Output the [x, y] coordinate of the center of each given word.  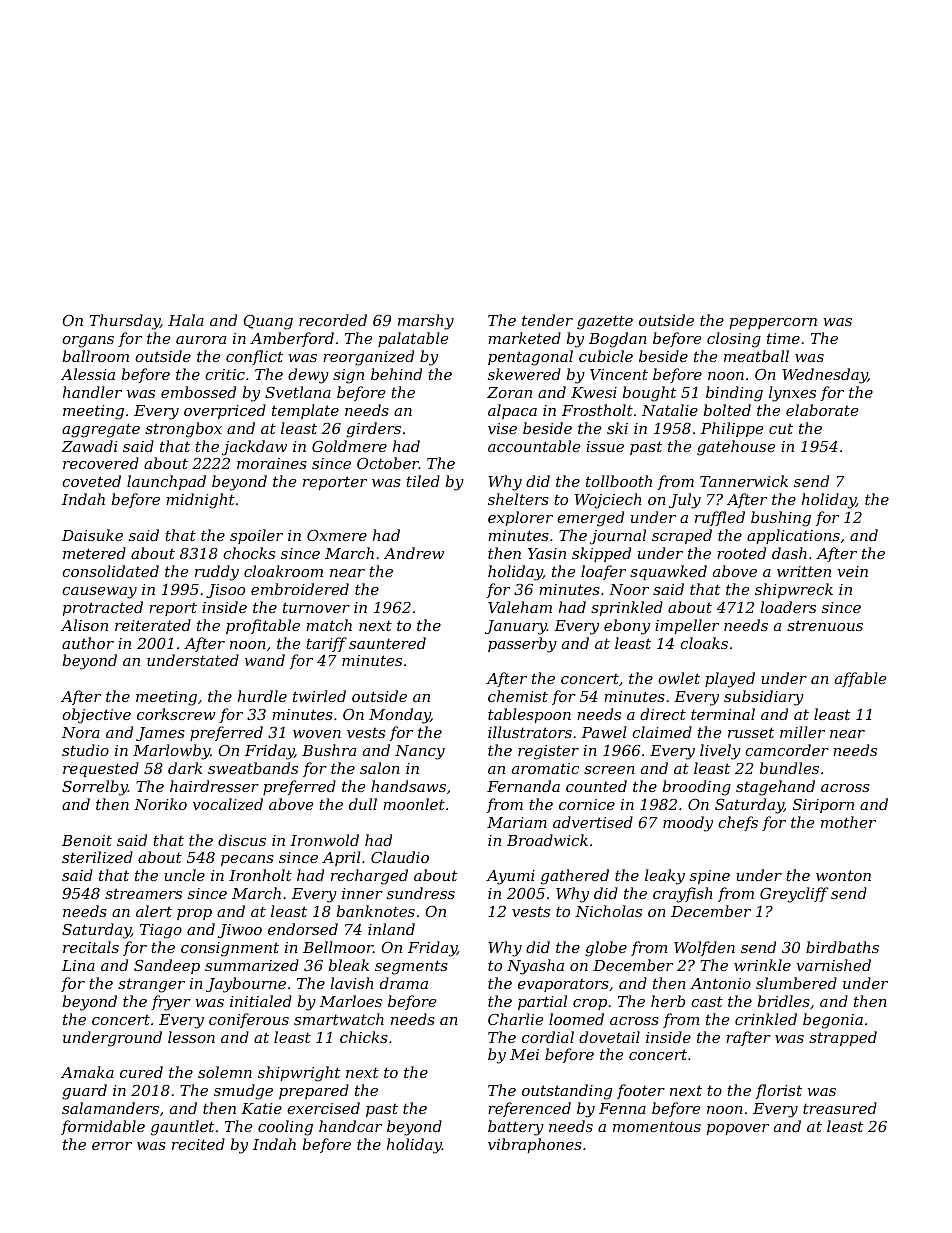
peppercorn [773, 323]
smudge [243, 1092]
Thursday [125, 322]
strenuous [825, 625]
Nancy [420, 752]
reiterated [153, 625]
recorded [333, 320]
